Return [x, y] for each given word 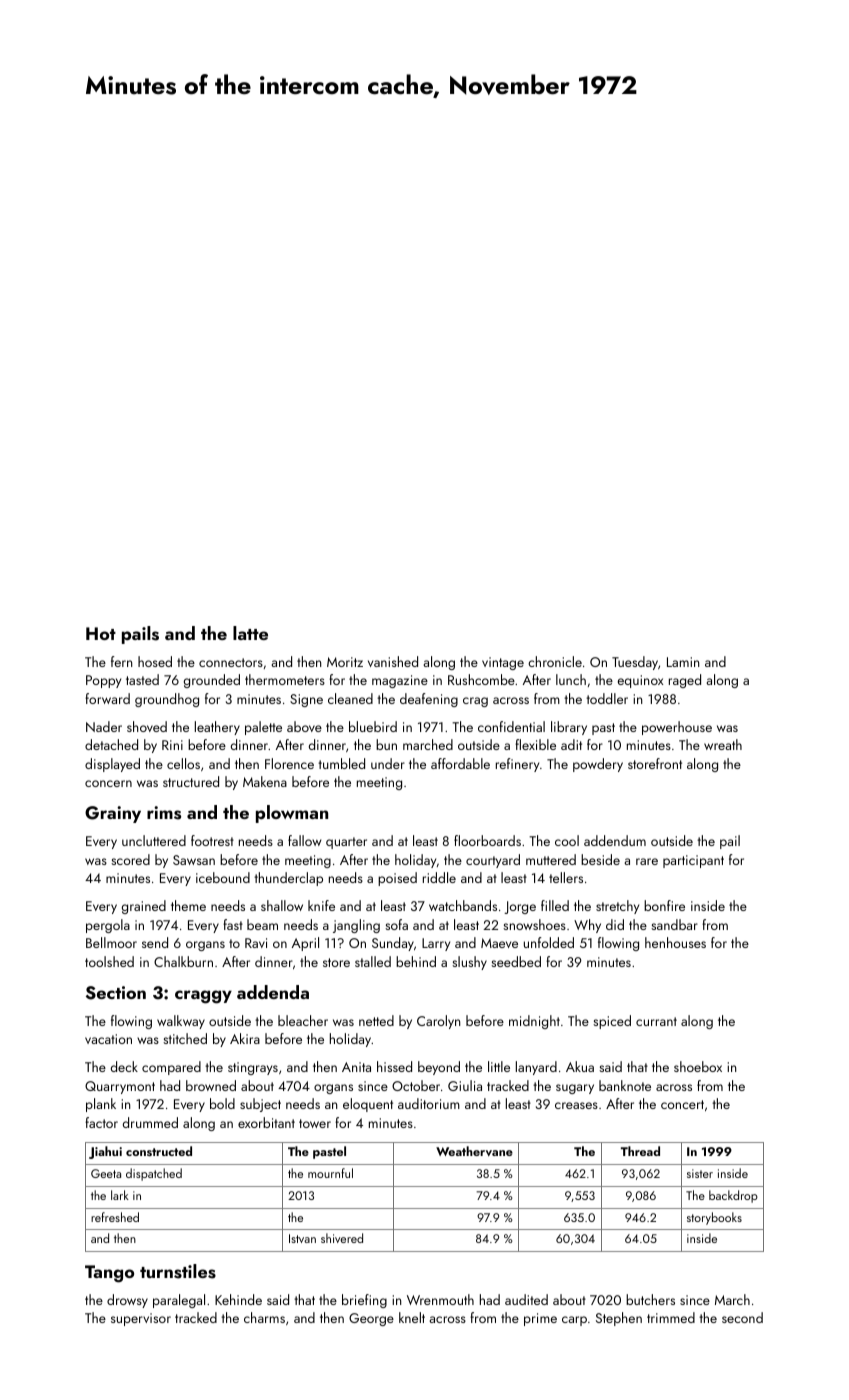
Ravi [256, 943]
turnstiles [178, 1271]
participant [693, 861]
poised [397, 879]
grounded [212, 681]
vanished [393, 661]
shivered [342, 1238]
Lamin [683, 662]
